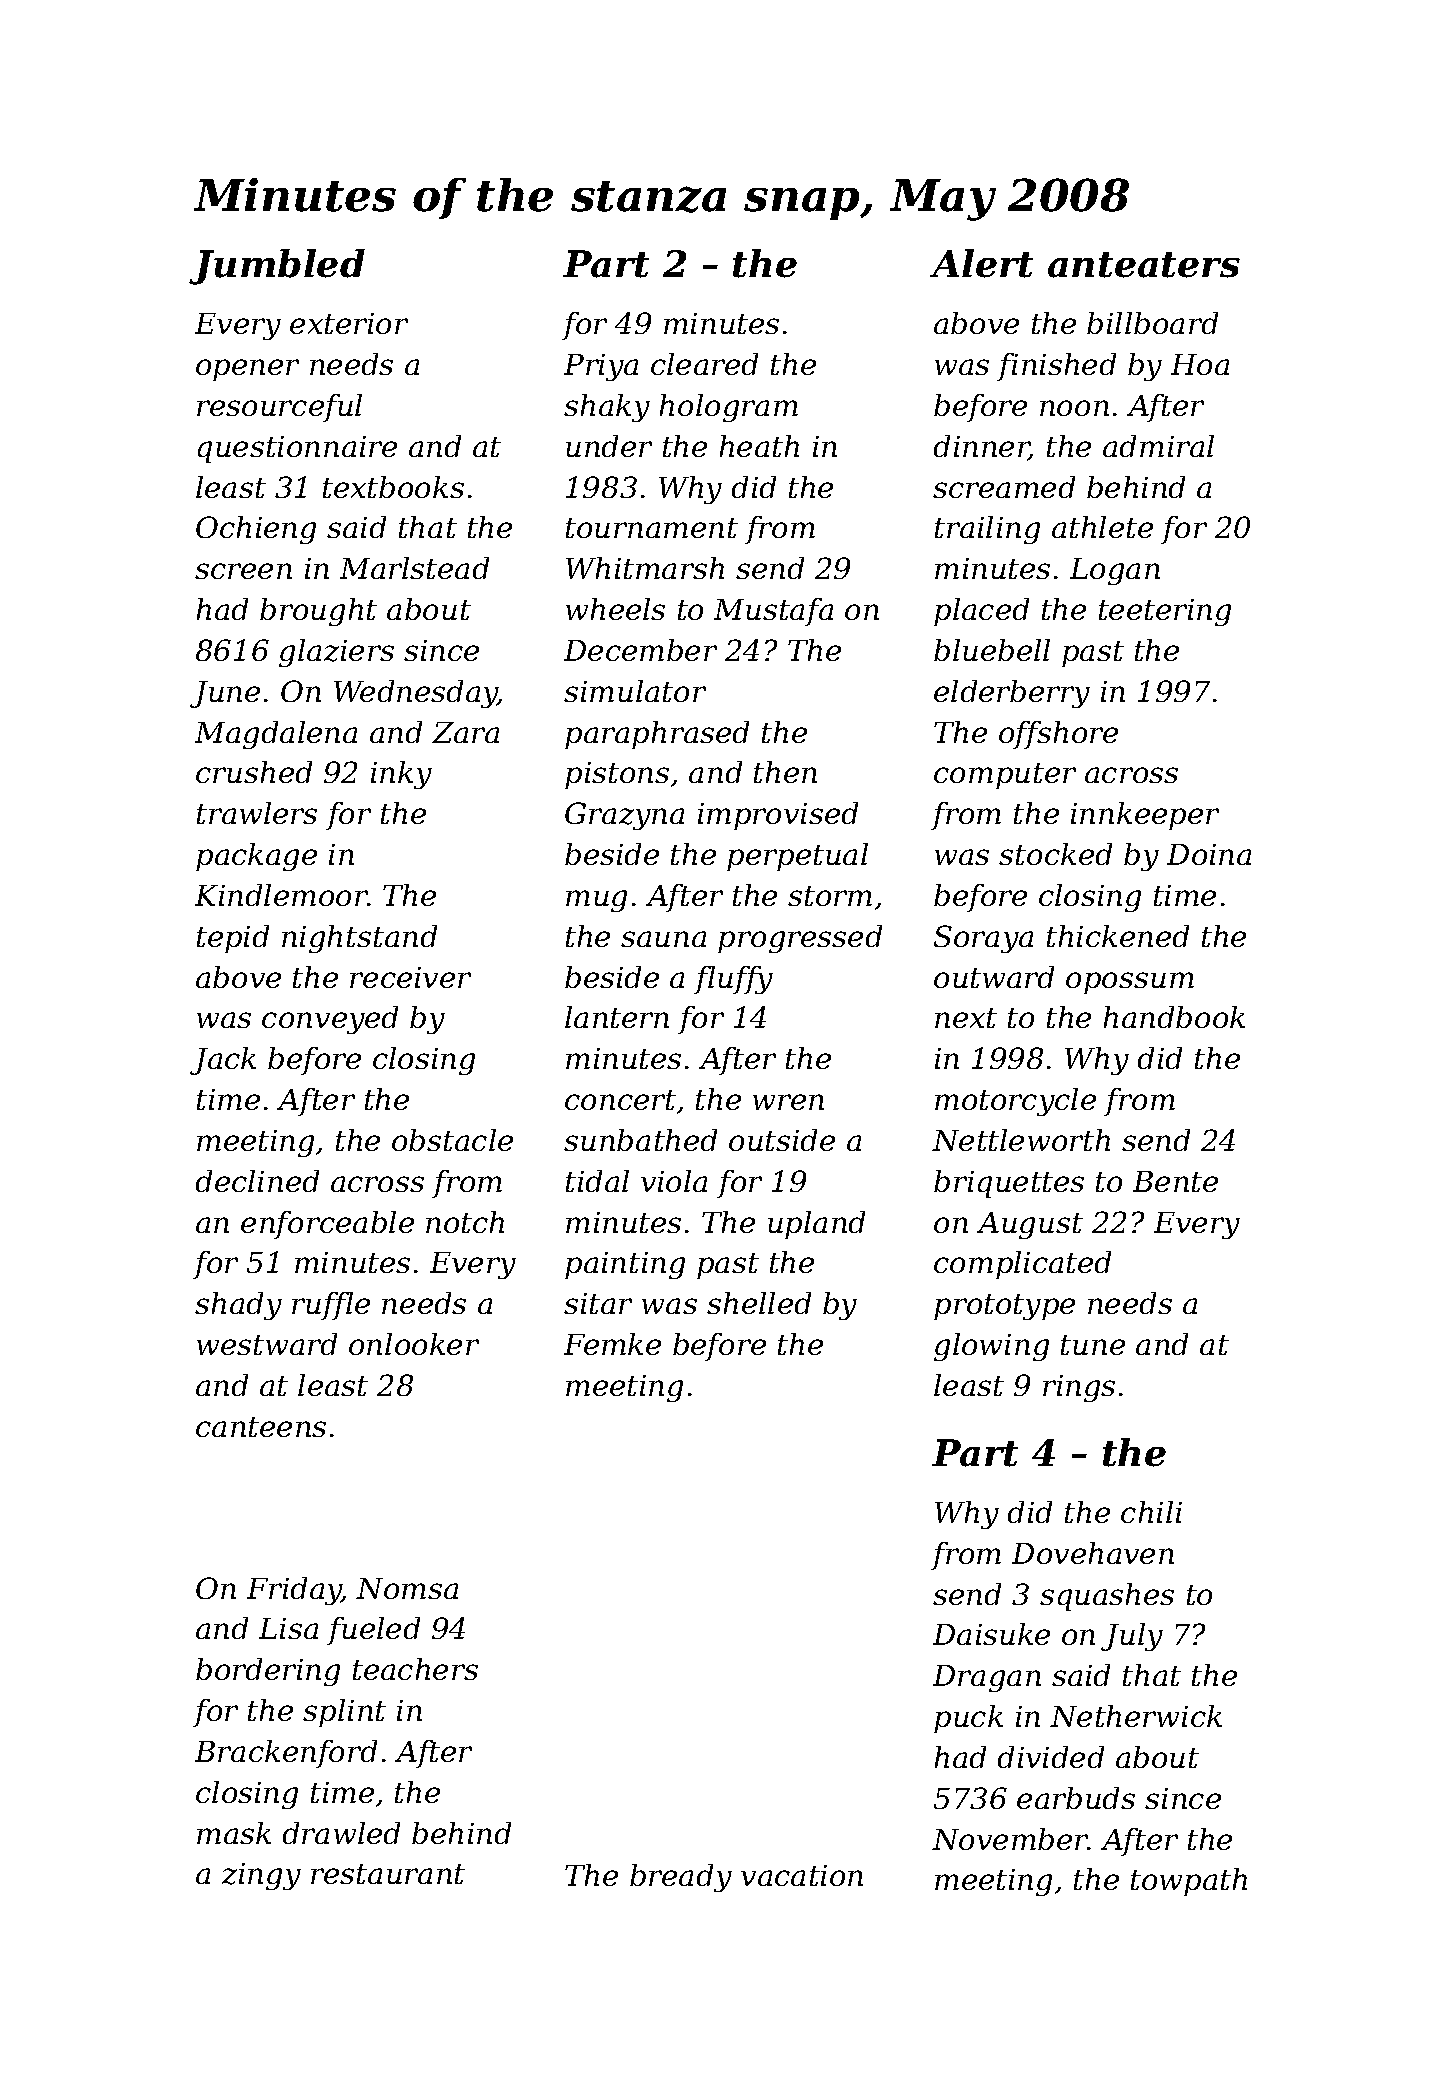 Image resolution: width=1450 pixels, height=2100 pixels. What do you see at coordinates (234, 1833) in the page?
I see `mask` at bounding box center [234, 1833].
